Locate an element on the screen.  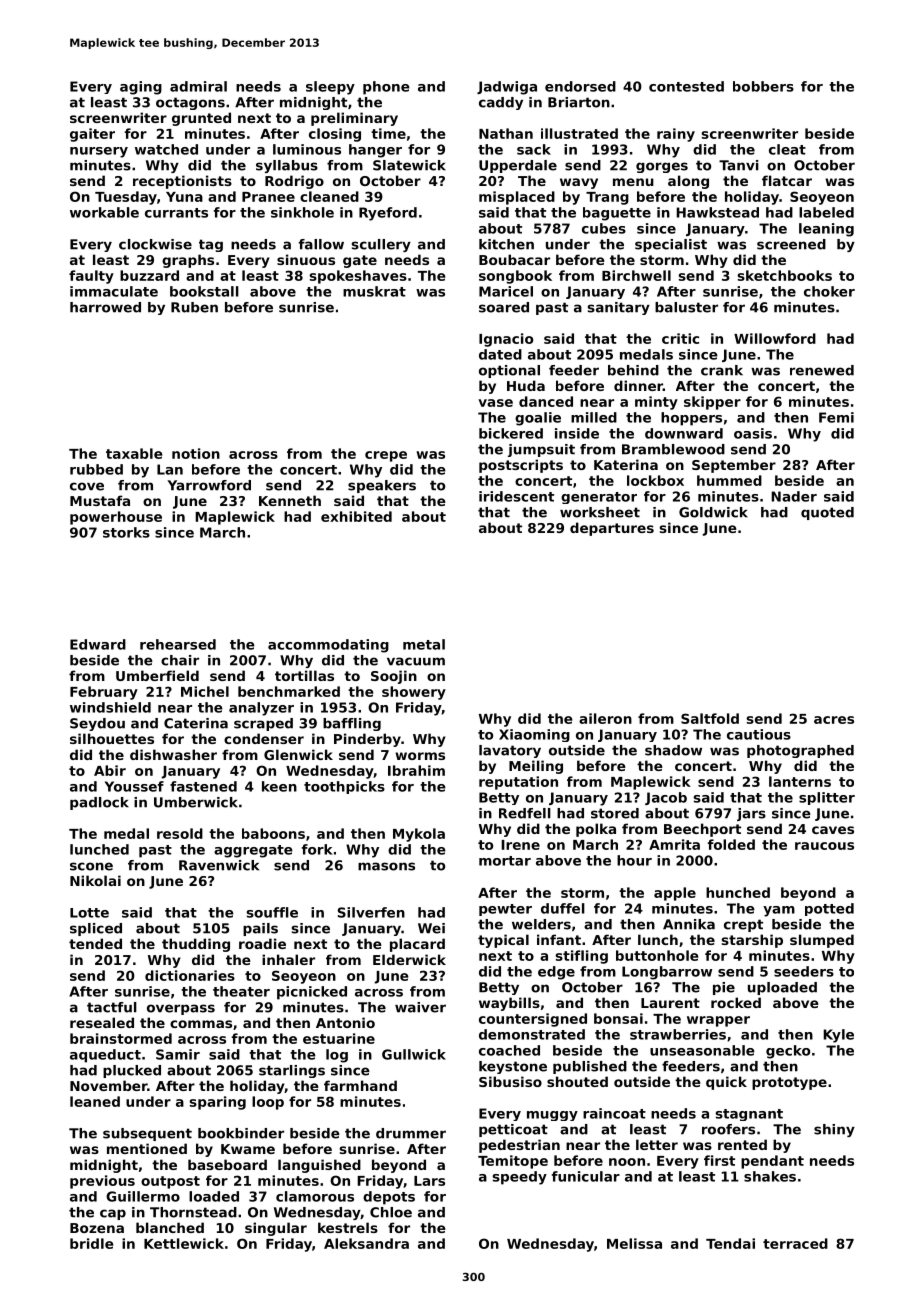
harrowed is located at coordinates (105, 307).
